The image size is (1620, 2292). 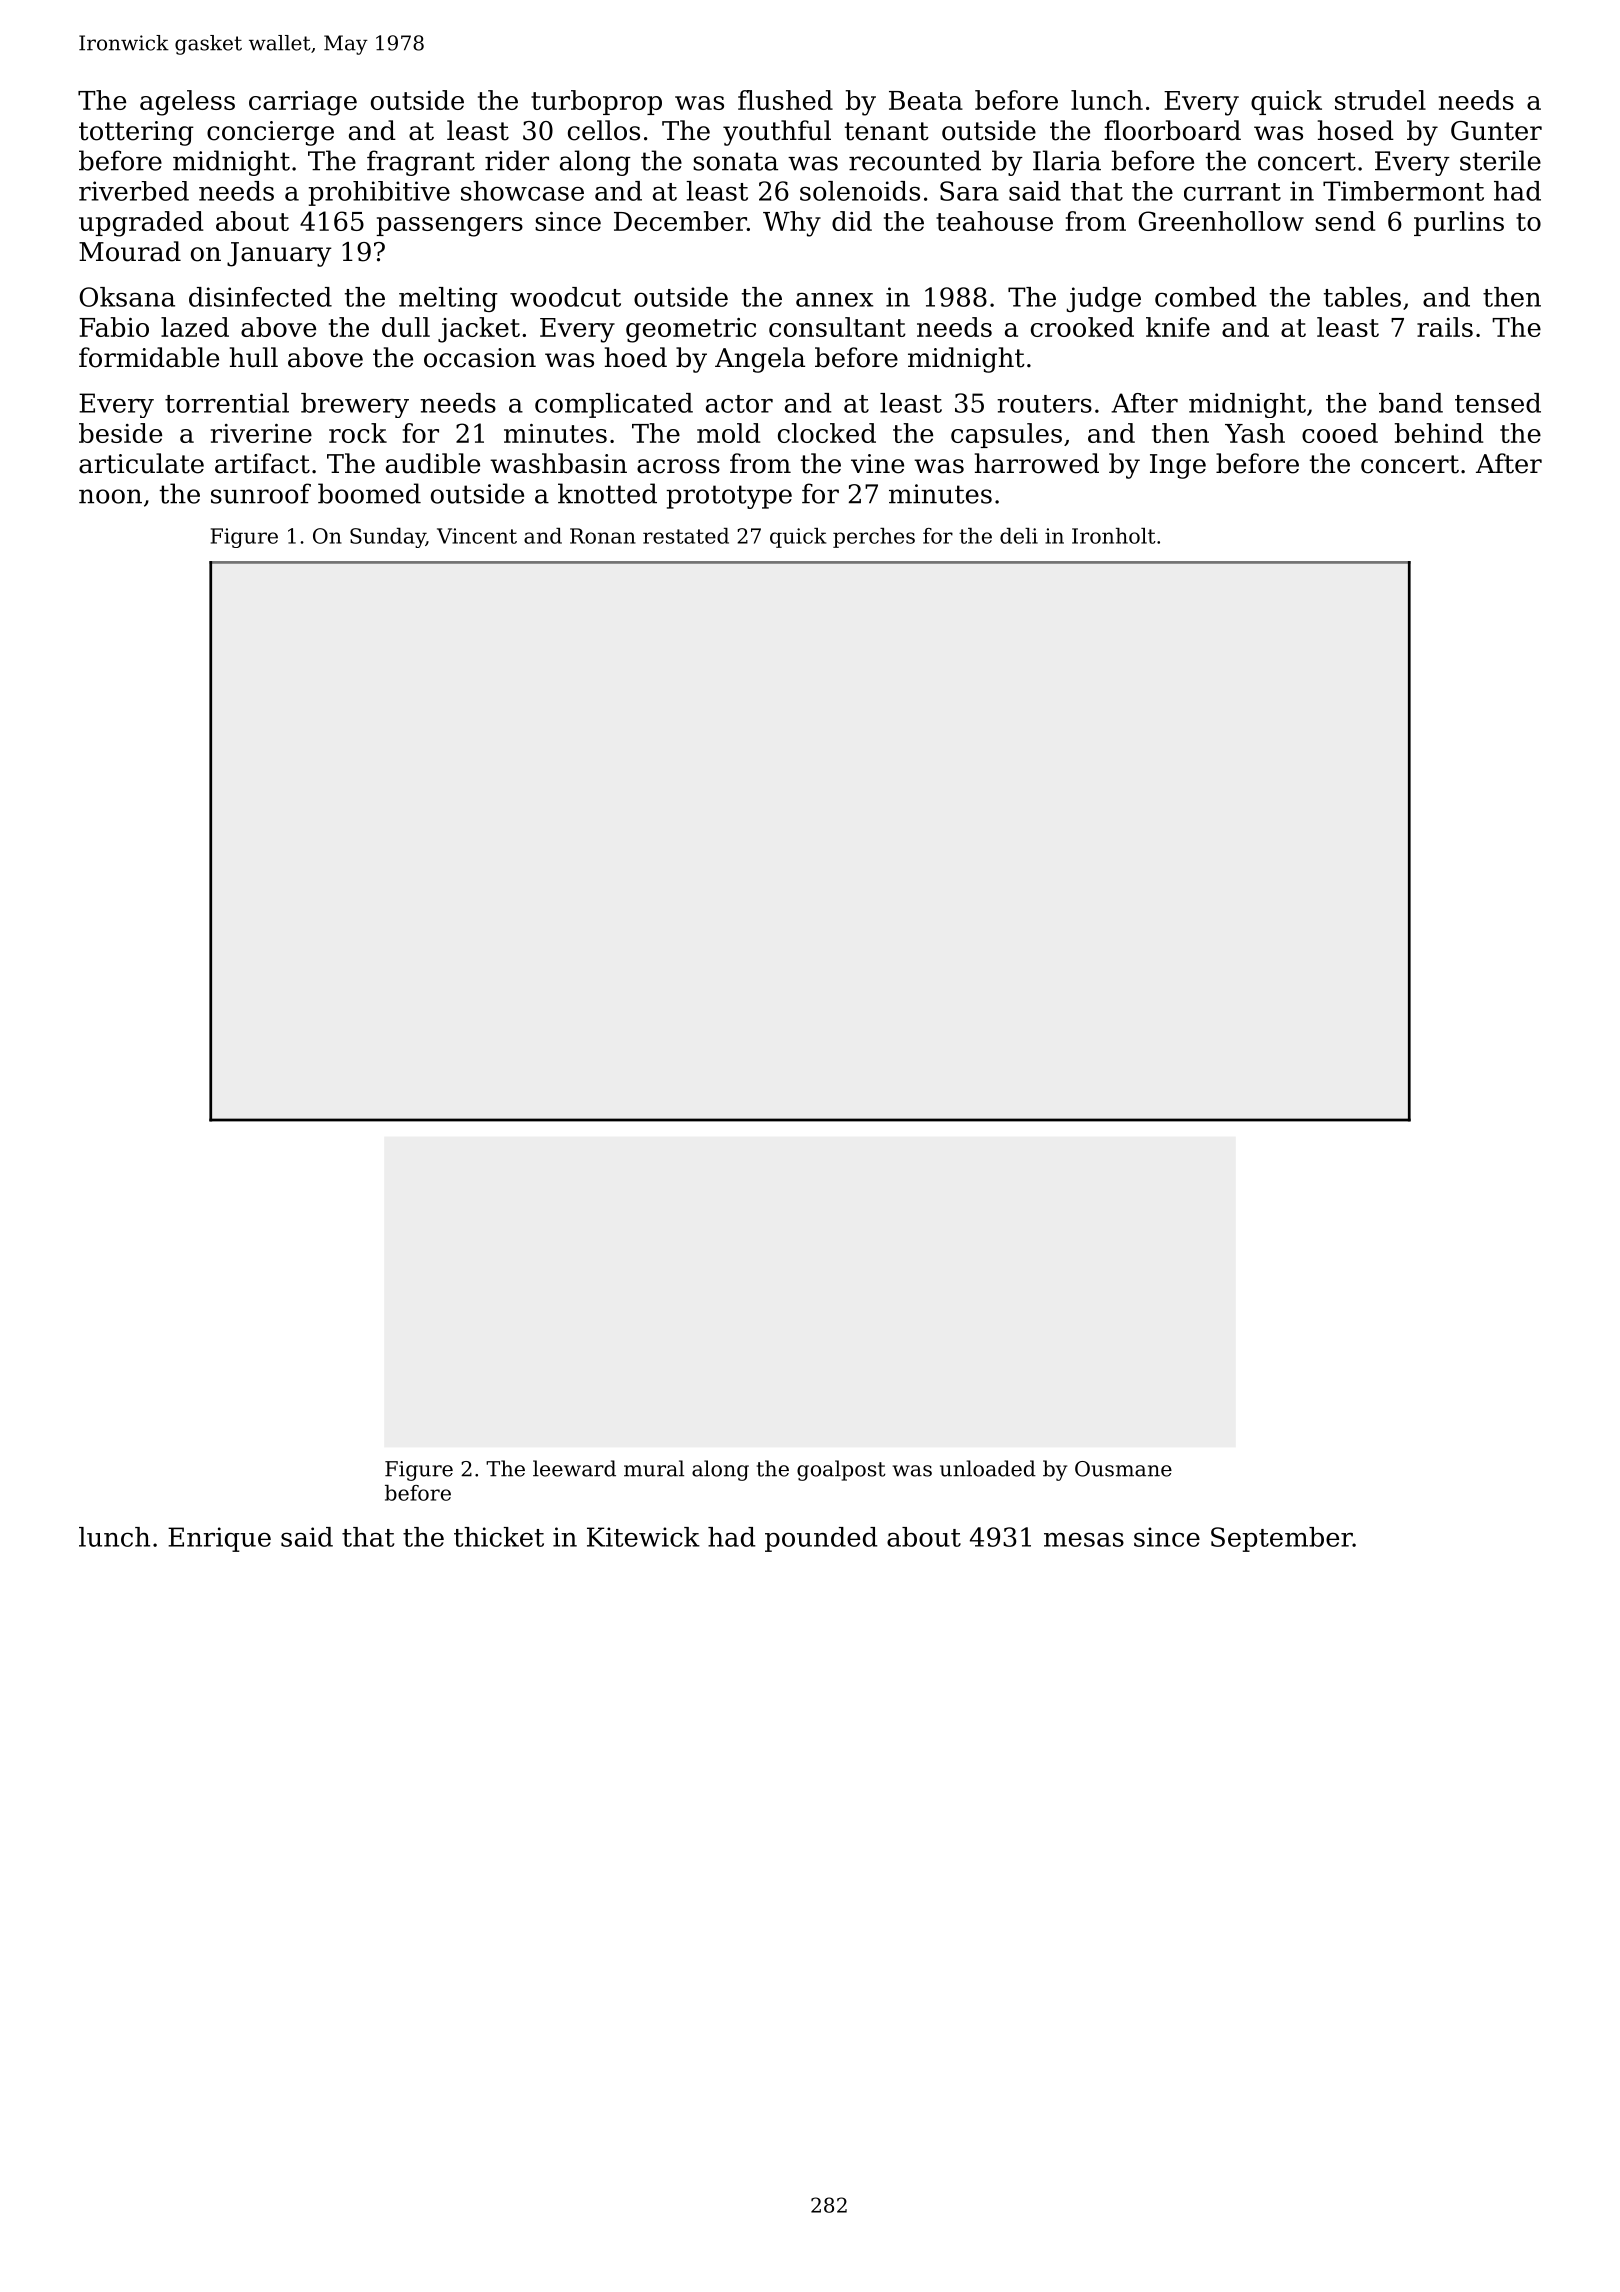 I want to click on Enrique, so click(x=219, y=1539).
